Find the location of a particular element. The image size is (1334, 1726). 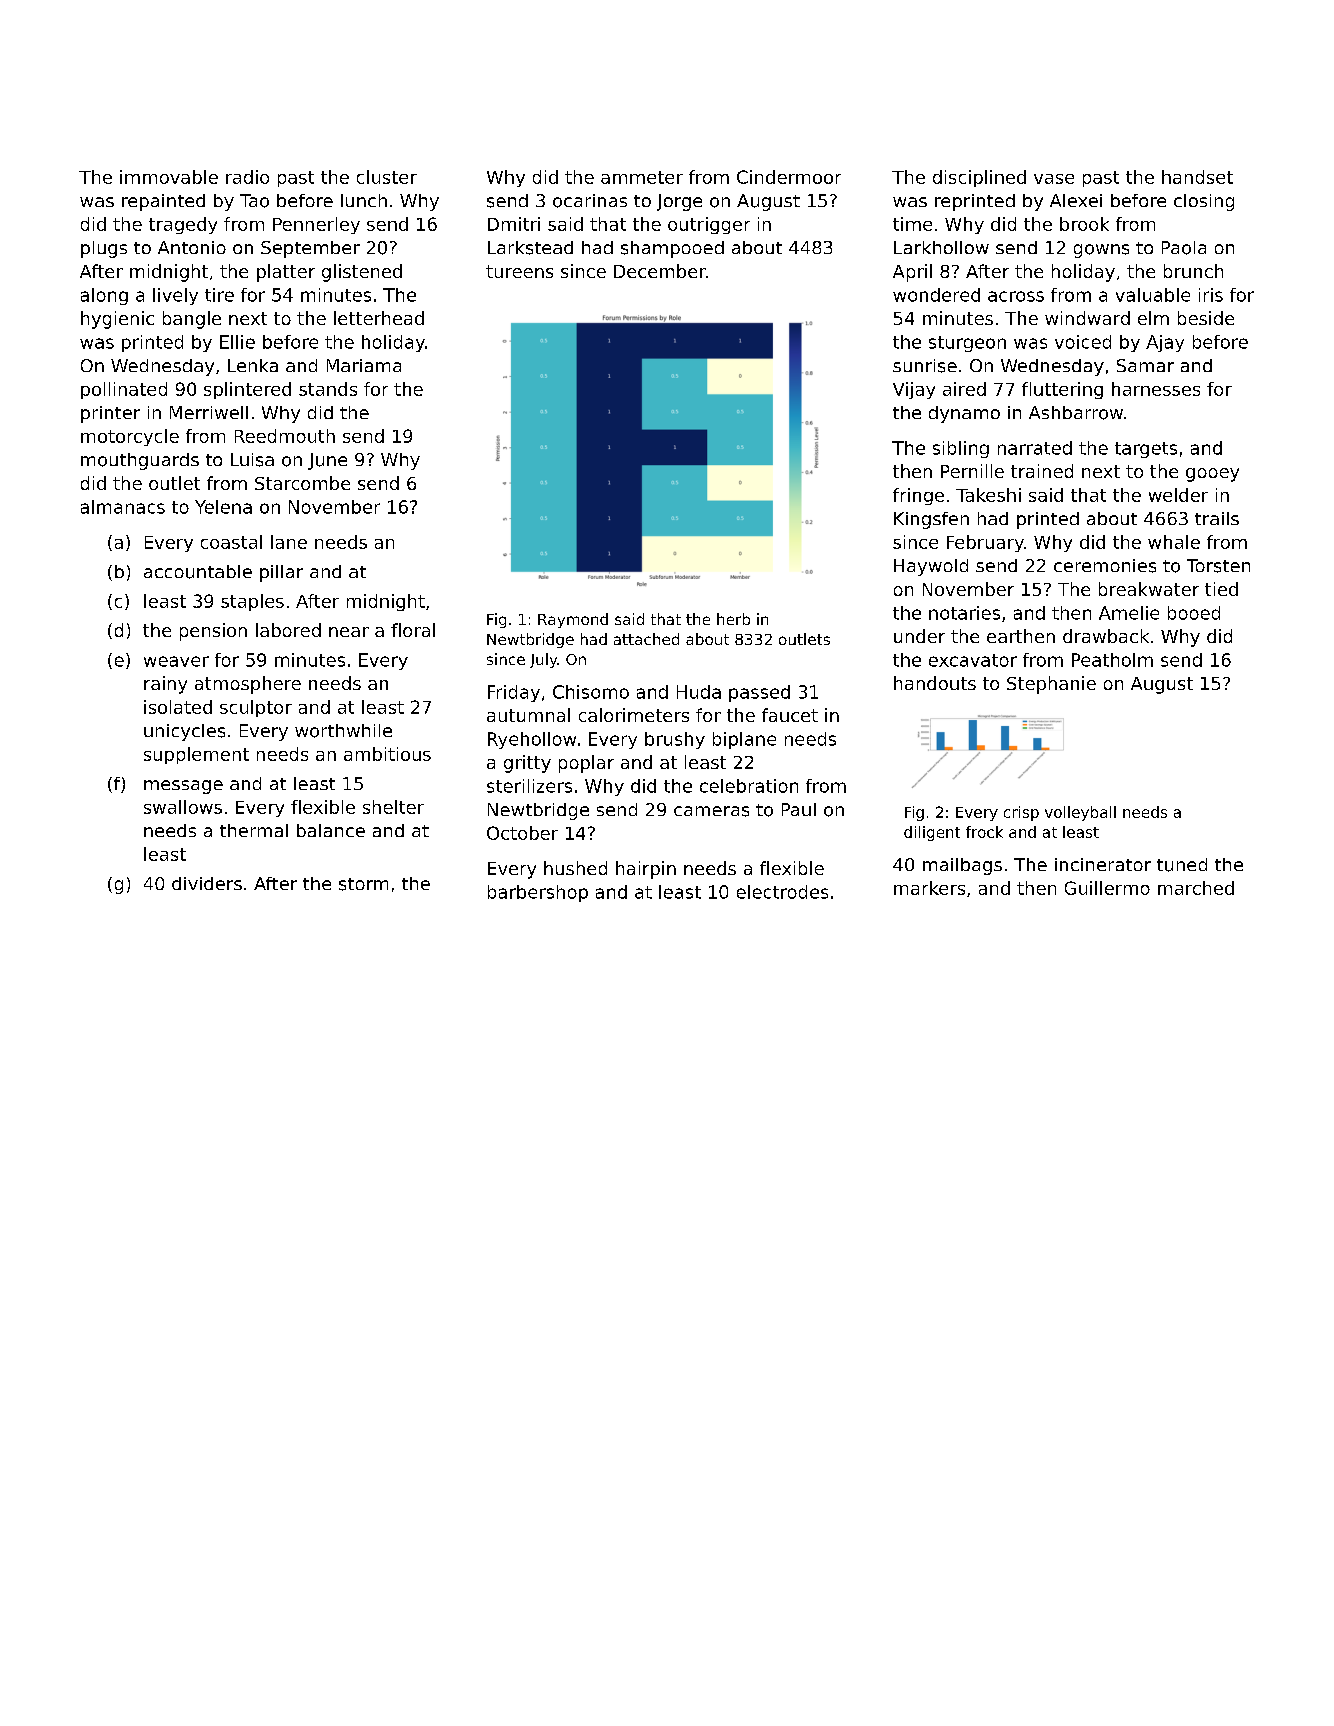

faucet is located at coordinates (790, 715).
